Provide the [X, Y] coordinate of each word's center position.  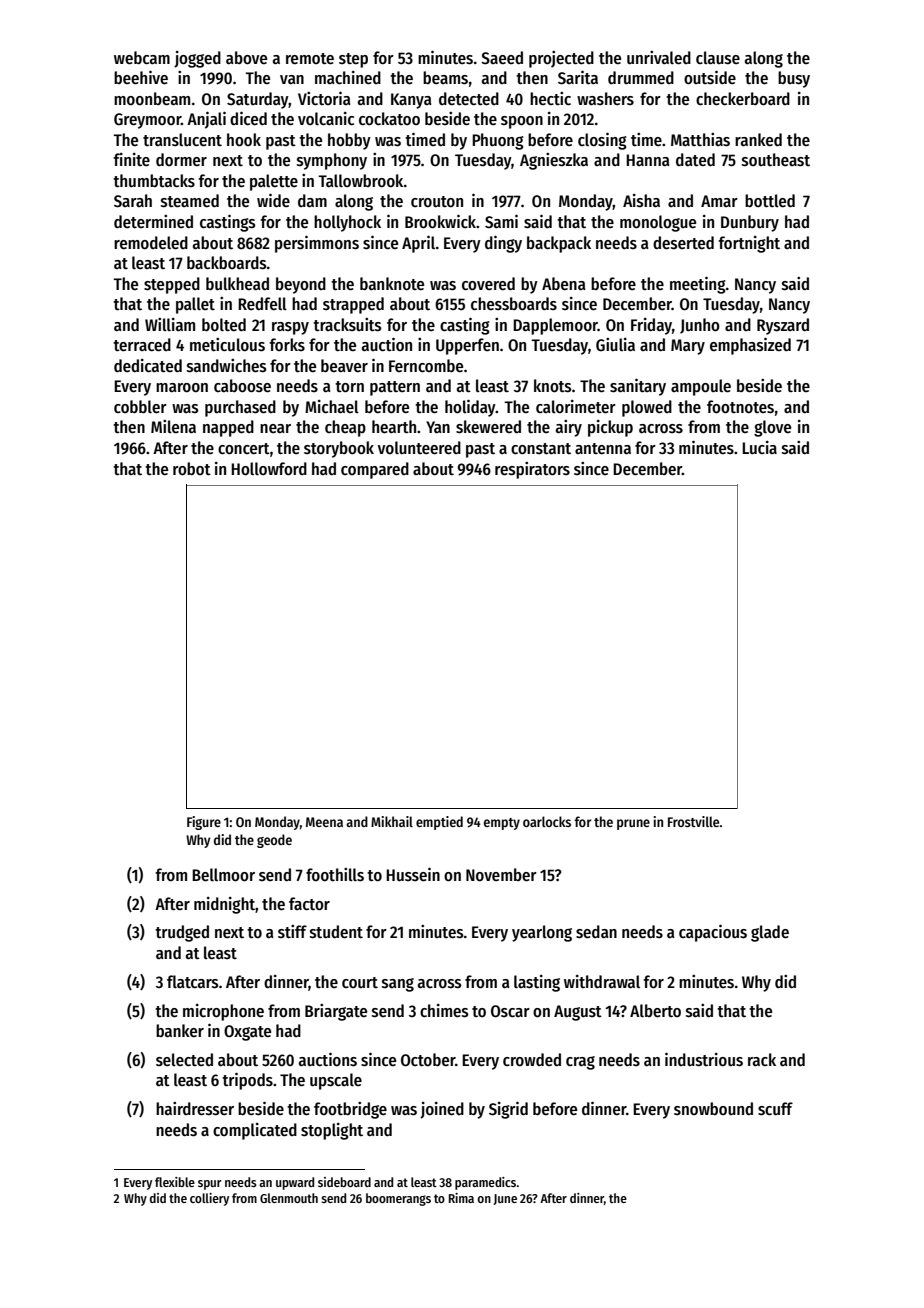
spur [210, 1185]
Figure [204, 823]
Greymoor [147, 121]
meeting [698, 285]
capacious [713, 933]
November [501, 875]
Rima [461, 1198]
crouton [437, 202]
